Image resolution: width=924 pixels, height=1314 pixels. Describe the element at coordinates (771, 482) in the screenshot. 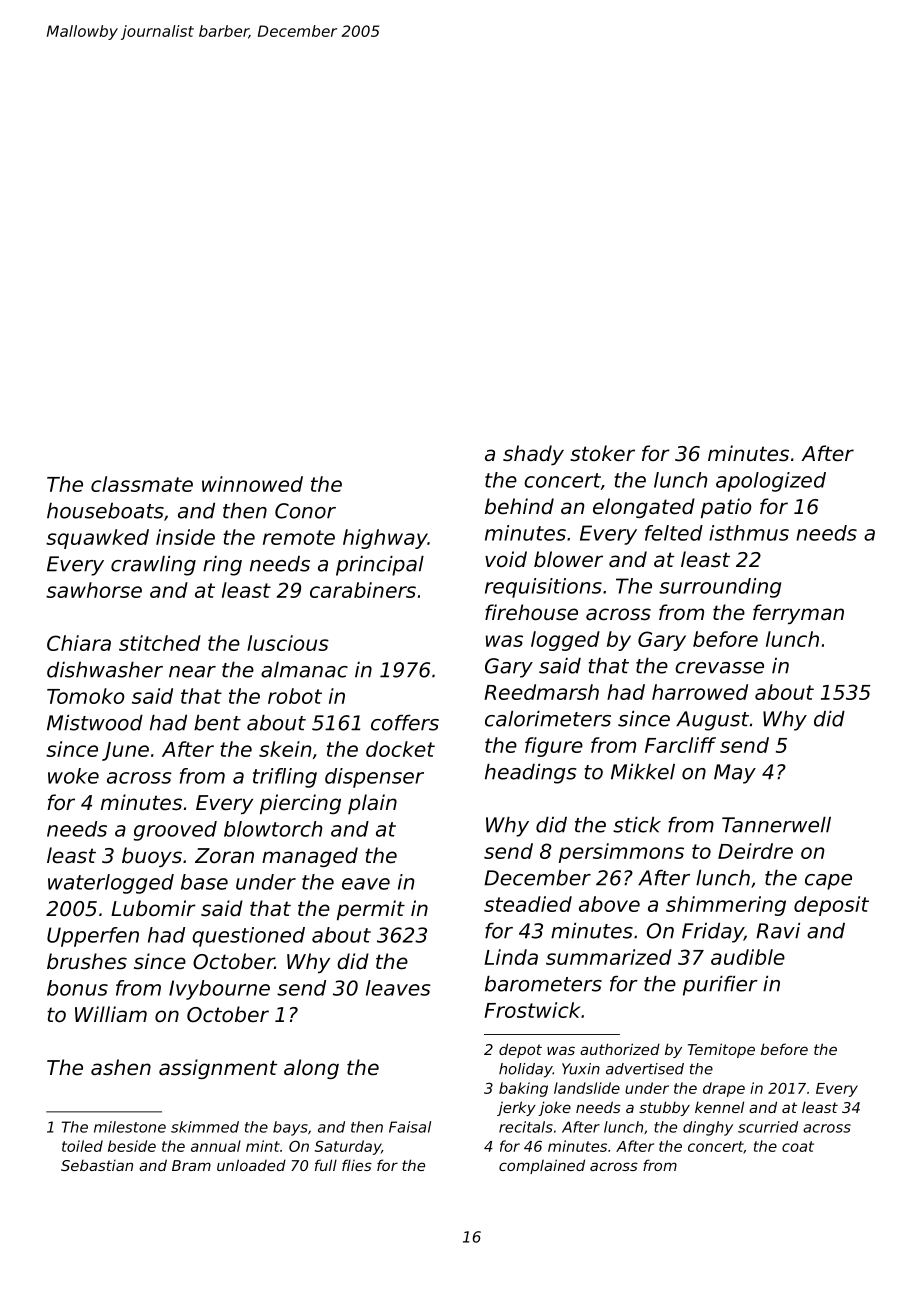

I see `apologized` at that location.
